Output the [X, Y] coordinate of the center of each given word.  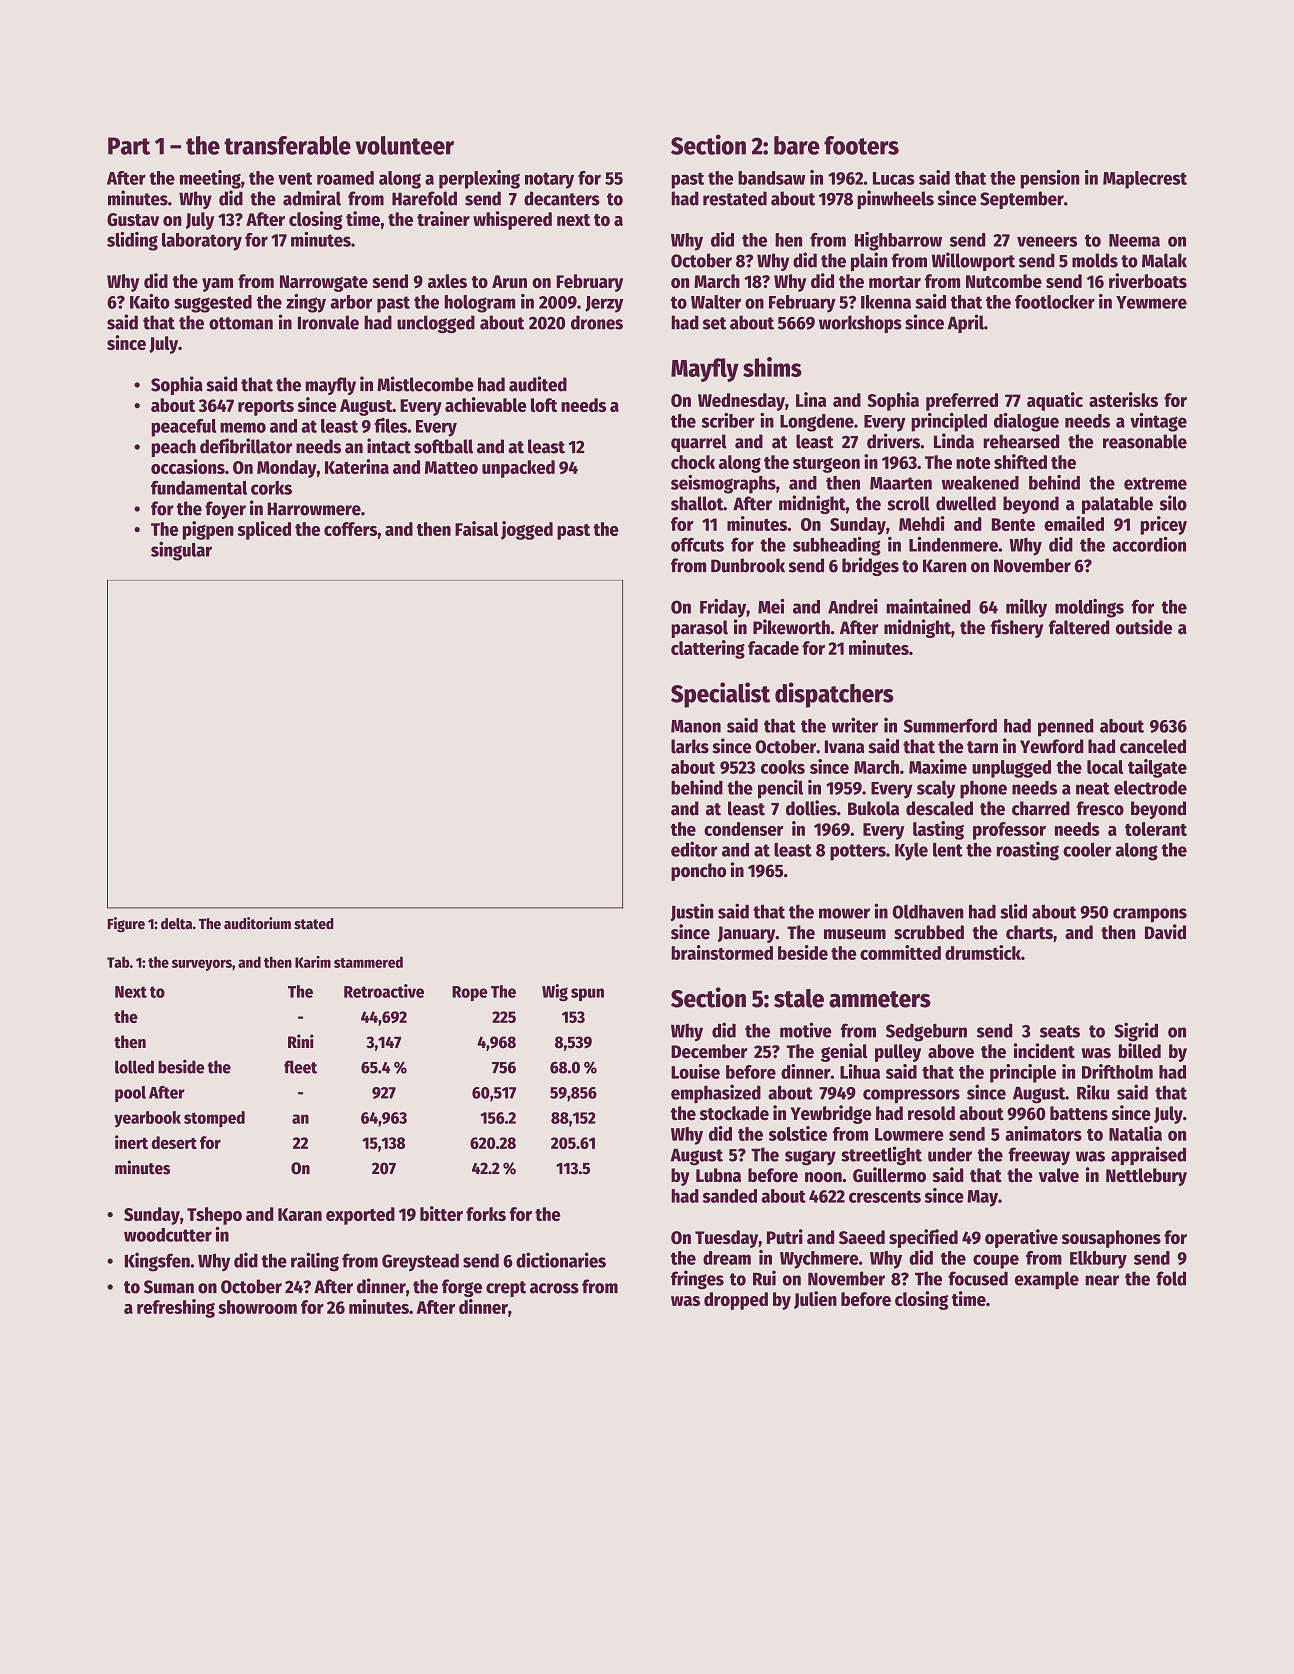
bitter [441, 1213]
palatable [1117, 505]
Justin [691, 912]
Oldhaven [928, 911]
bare [797, 145]
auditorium [257, 923]
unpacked [518, 469]
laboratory [202, 242]
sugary [810, 1158]
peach [174, 448]
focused [978, 1278]
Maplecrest [1145, 180]
